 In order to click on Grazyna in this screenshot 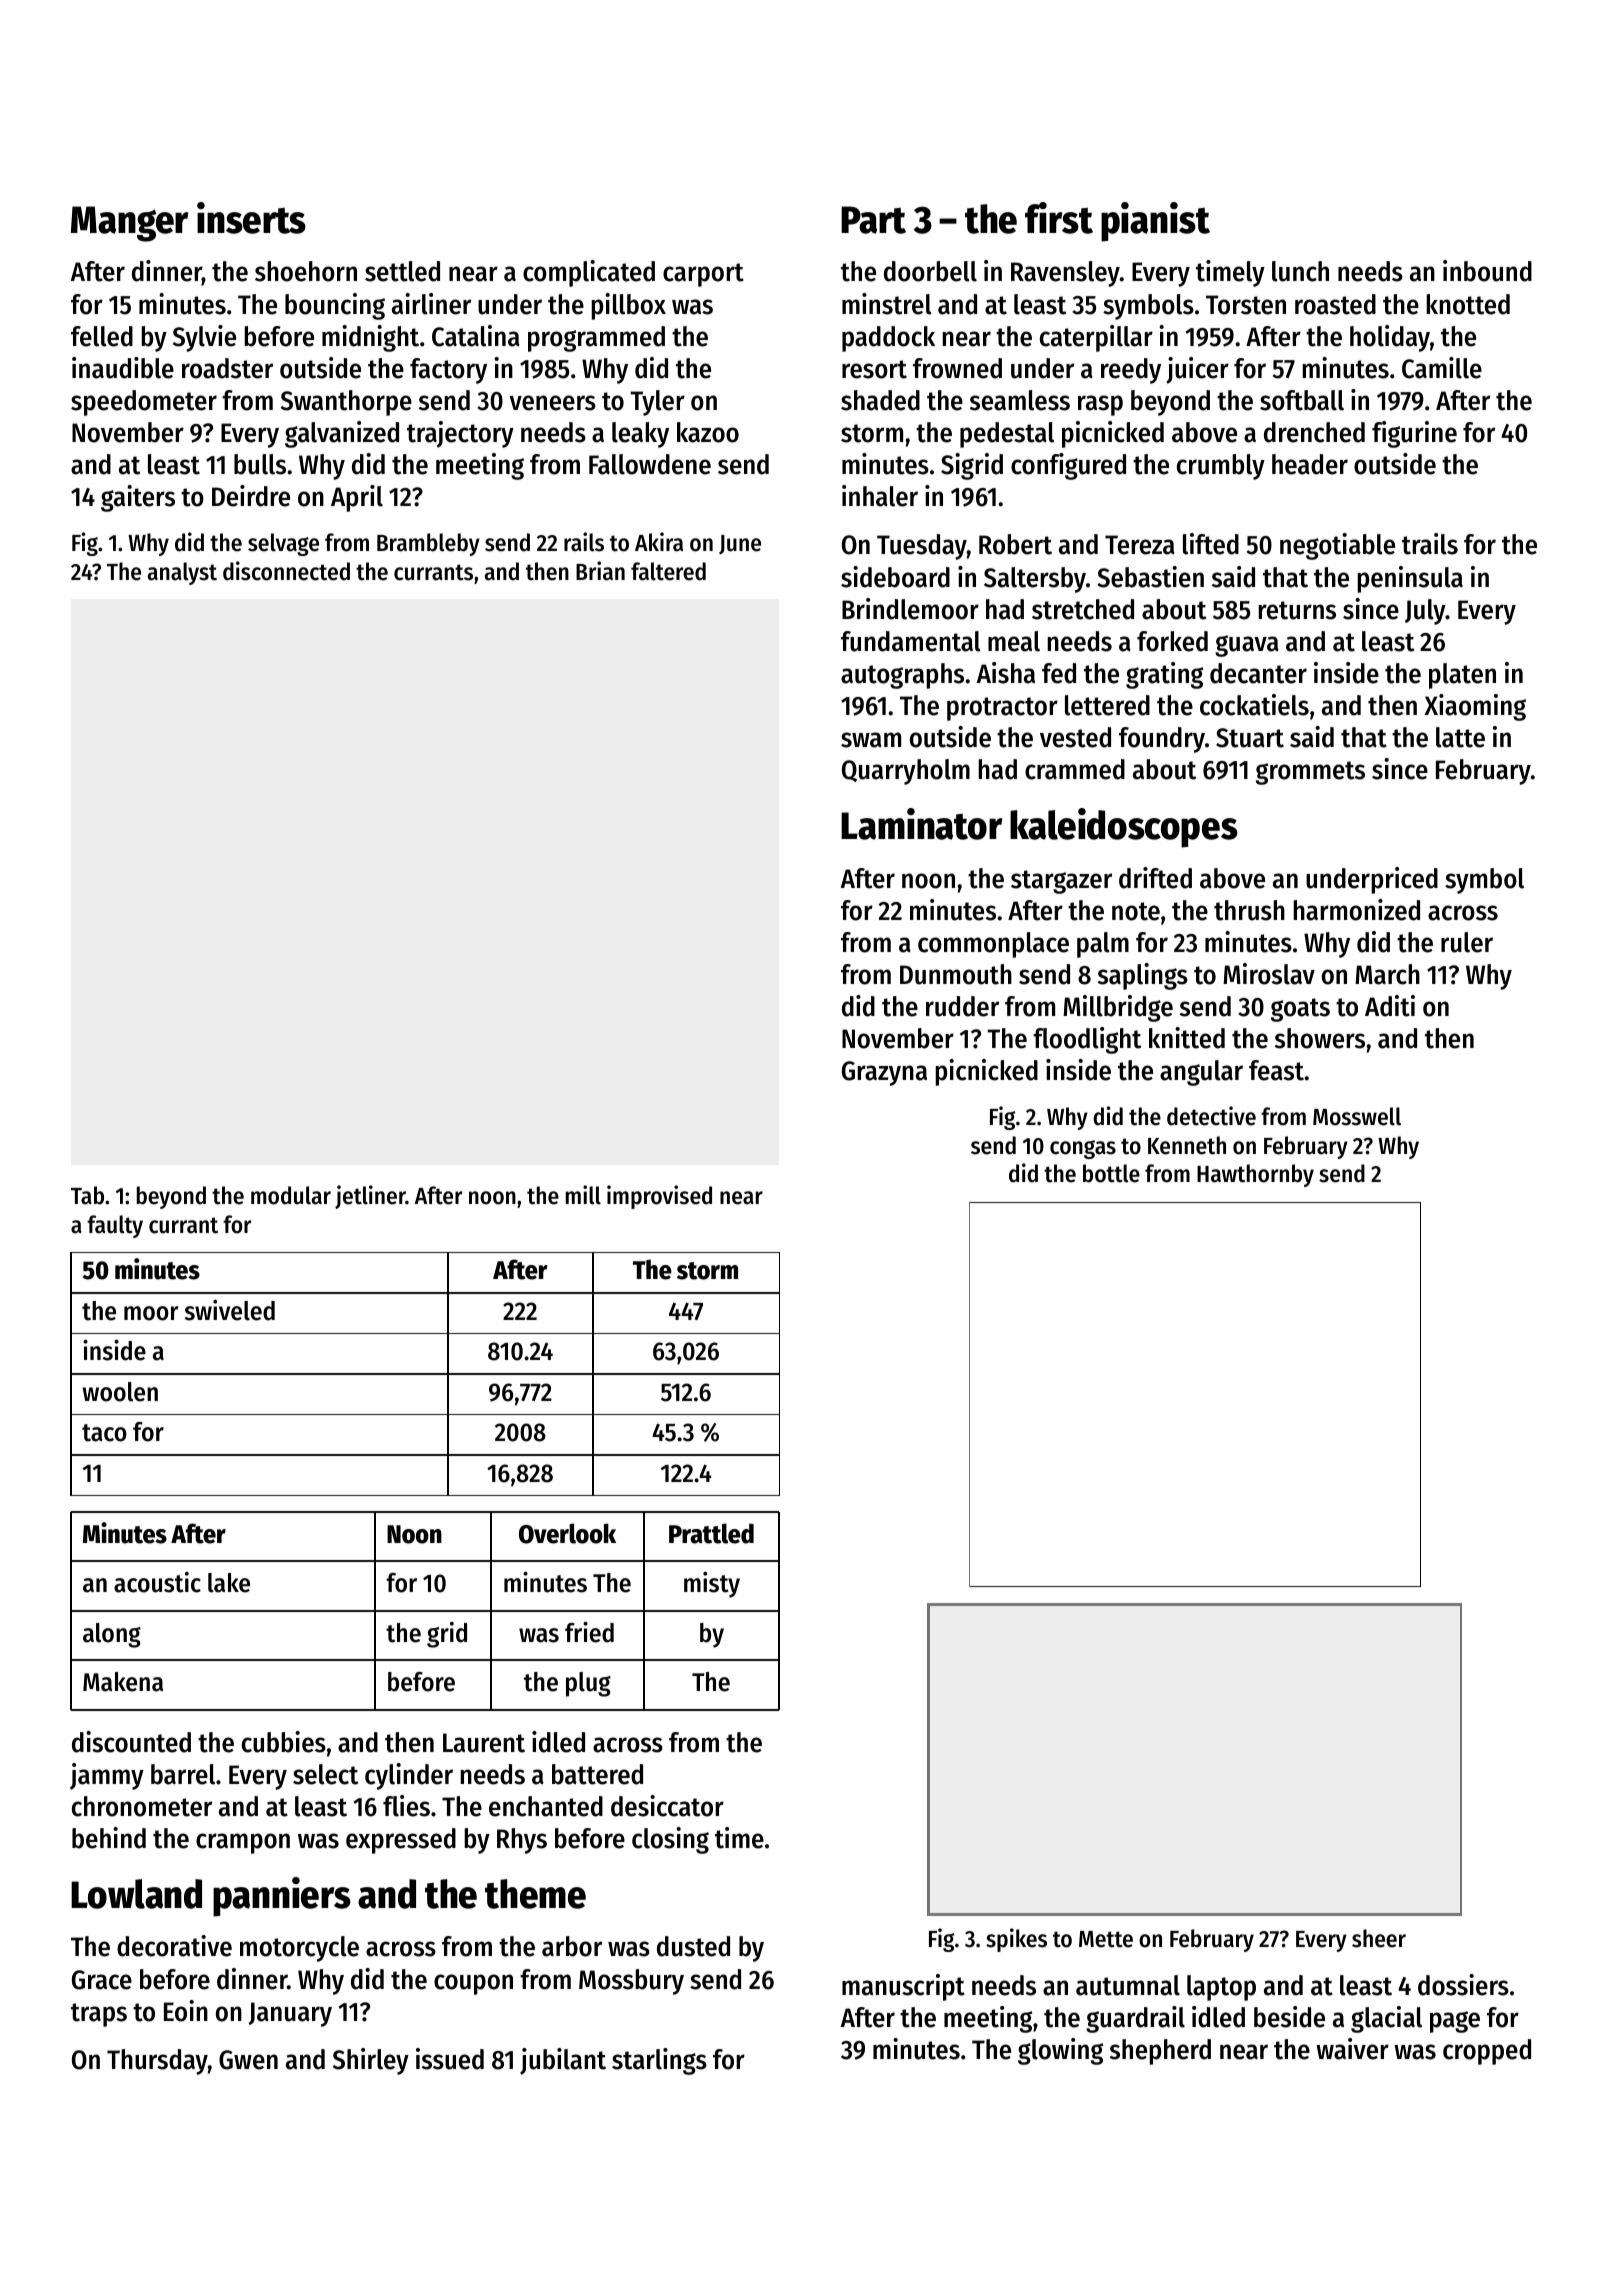, I will do `click(884, 1073)`.
